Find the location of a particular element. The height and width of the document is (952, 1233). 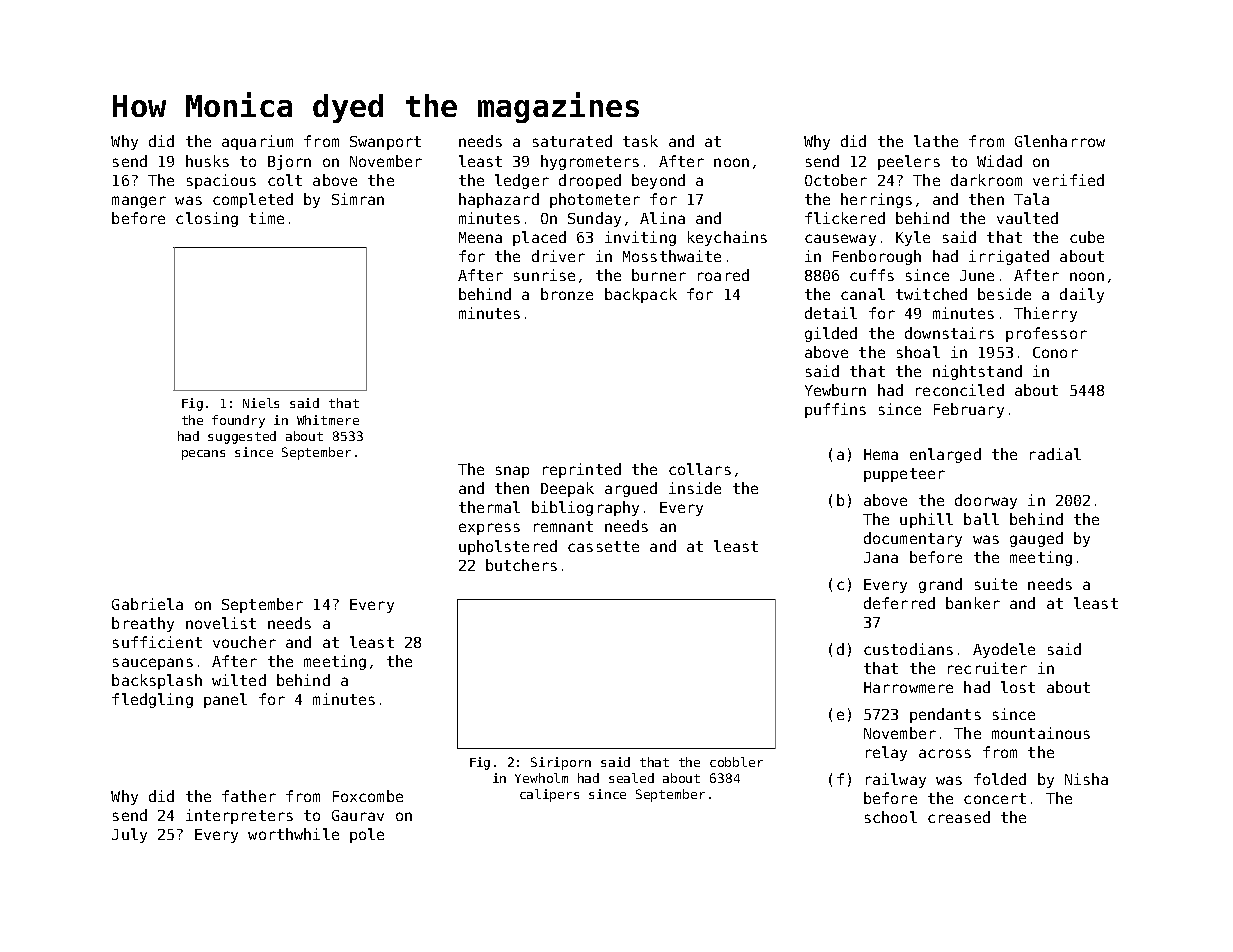

bronze is located at coordinates (567, 294).
